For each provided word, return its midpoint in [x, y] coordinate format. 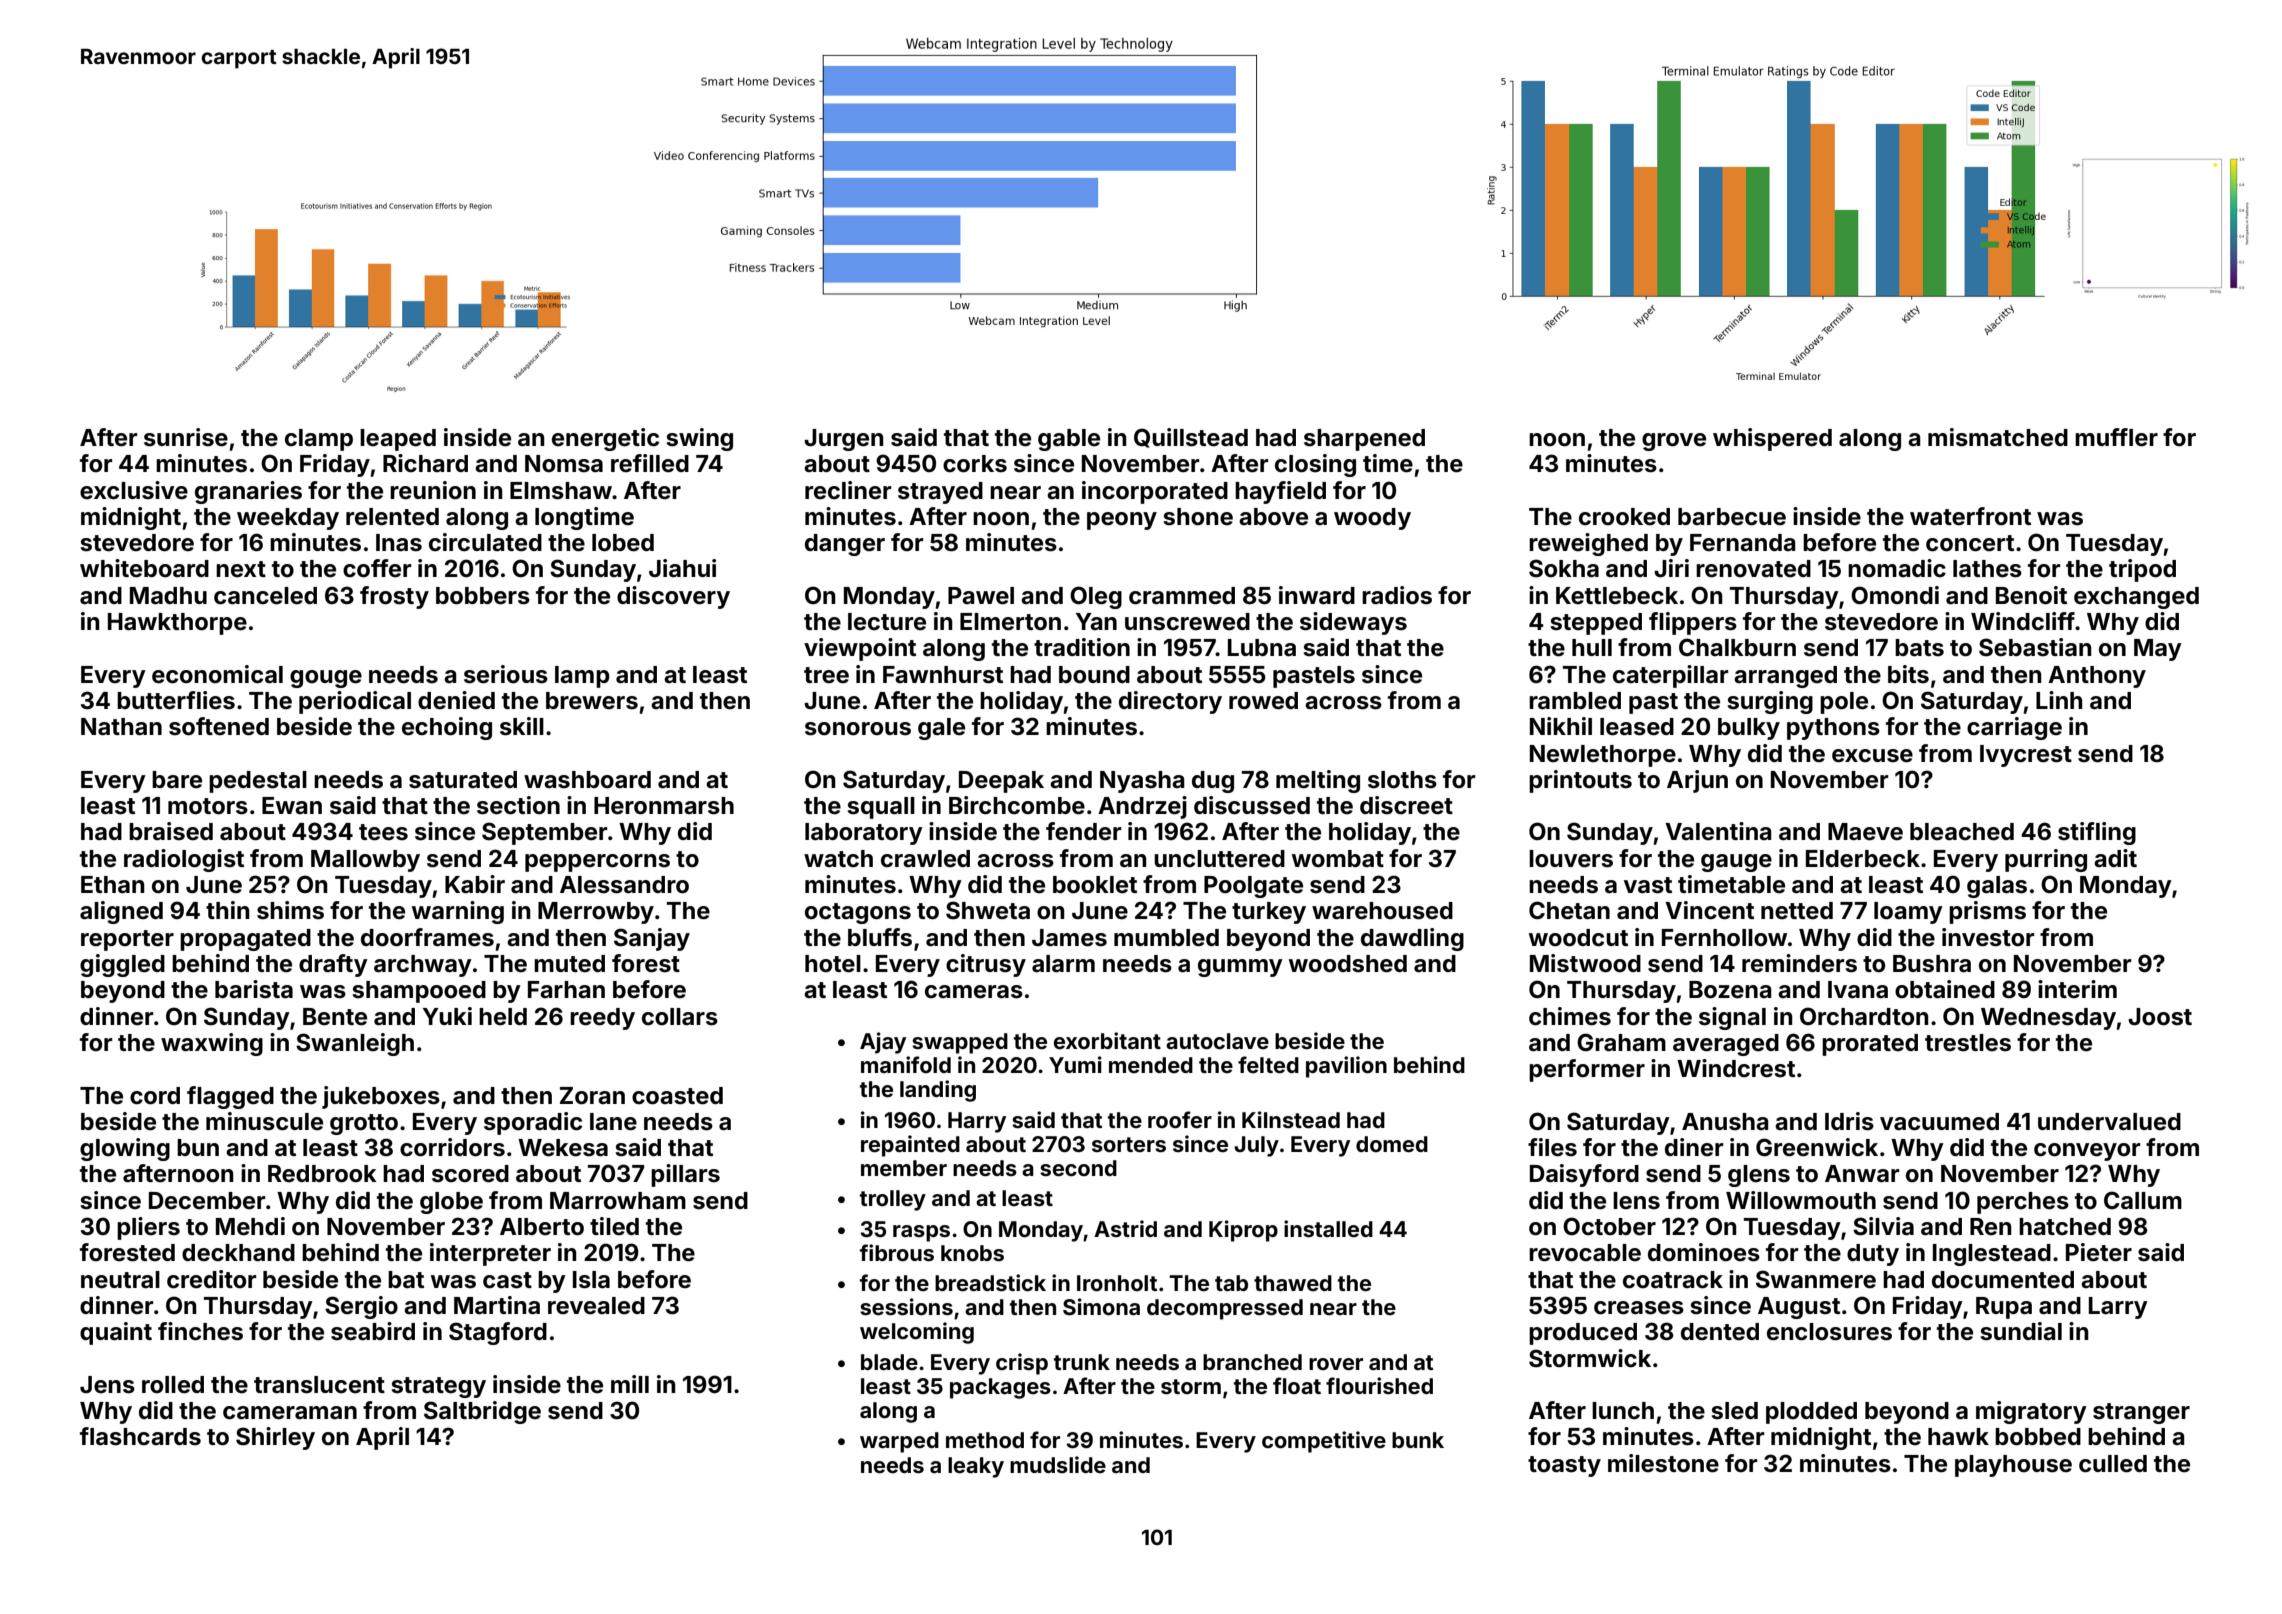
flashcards [140, 1436]
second [1078, 1168]
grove [1674, 442]
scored [470, 1174]
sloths [1402, 780]
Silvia [1883, 1226]
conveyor [2087, 1152]
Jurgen [844, 440]
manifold [906, 1064]
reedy [602, 1019]
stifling [2097, 833]
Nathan [121, 726]
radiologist [184, 860]
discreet [1406, 805]
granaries [248, 492]
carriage [2014, 728]
